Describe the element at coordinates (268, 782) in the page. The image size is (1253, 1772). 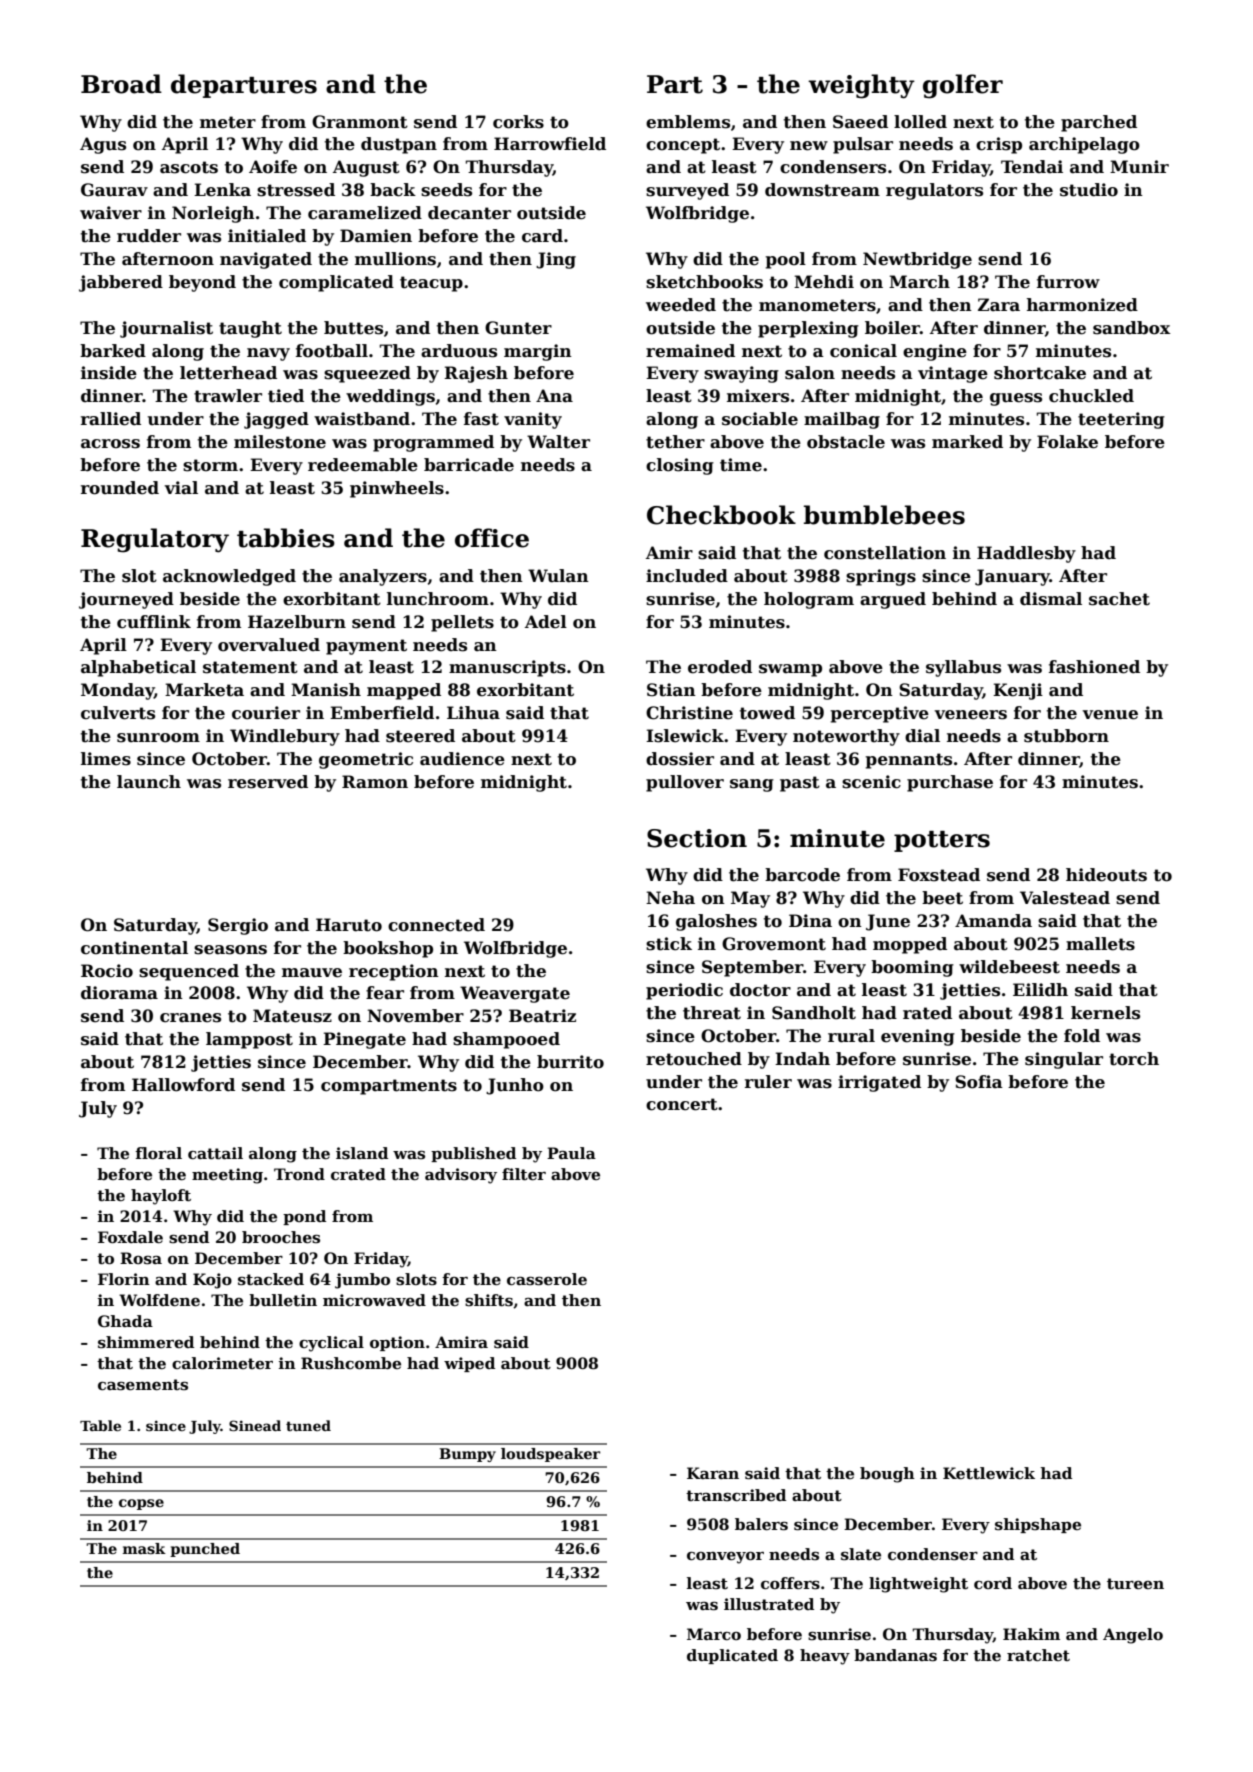
I see `reserved` at that location.
